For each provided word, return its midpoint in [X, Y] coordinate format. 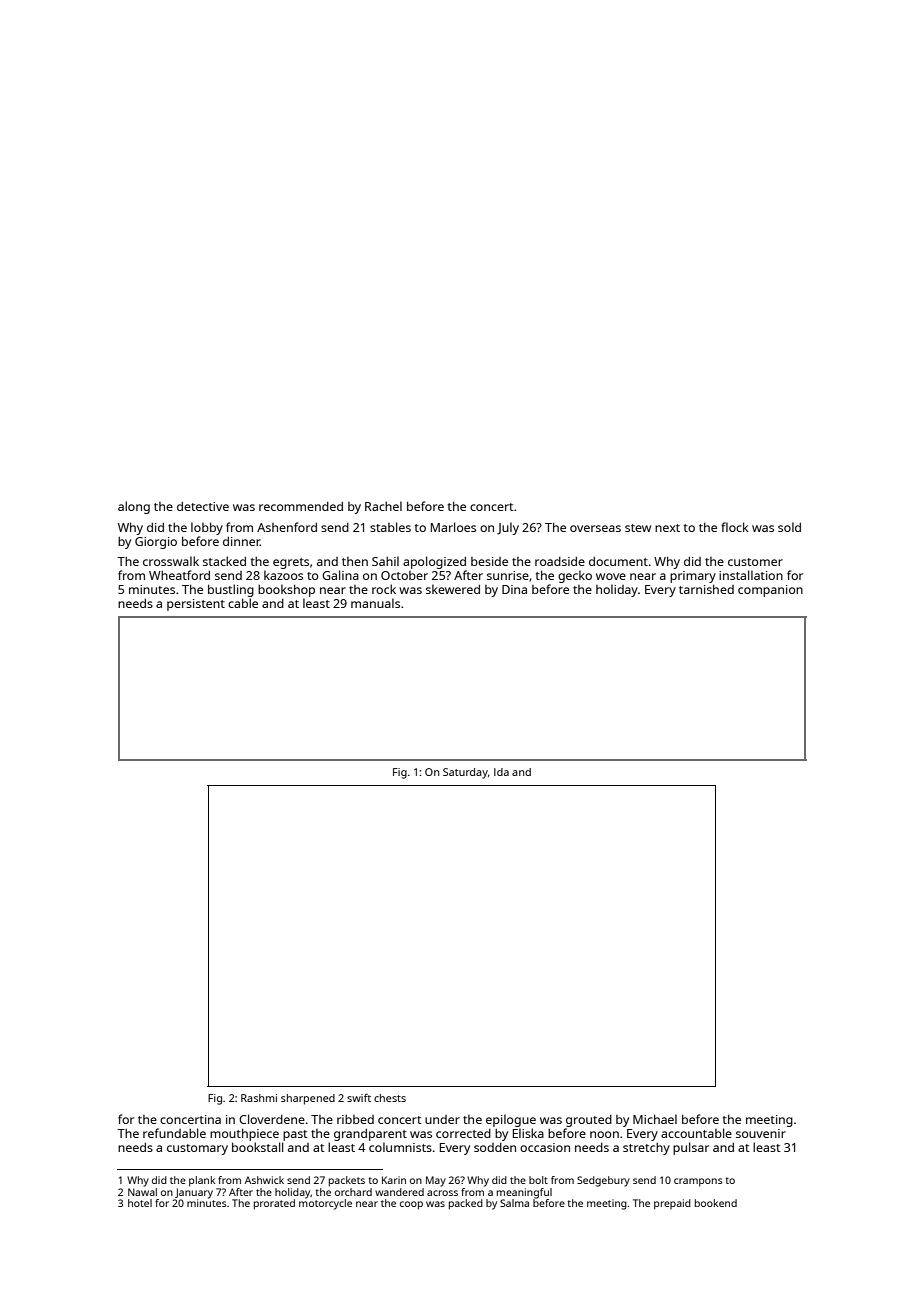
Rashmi [259, 1098]
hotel [140, 1203]
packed [466, 1204]
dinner [241, 541]
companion [770, 591]
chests [390, 1098]
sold [789, 527]
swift [359, 1097]
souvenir [761, 1133]
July [508, 528]
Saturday [465, 773]
